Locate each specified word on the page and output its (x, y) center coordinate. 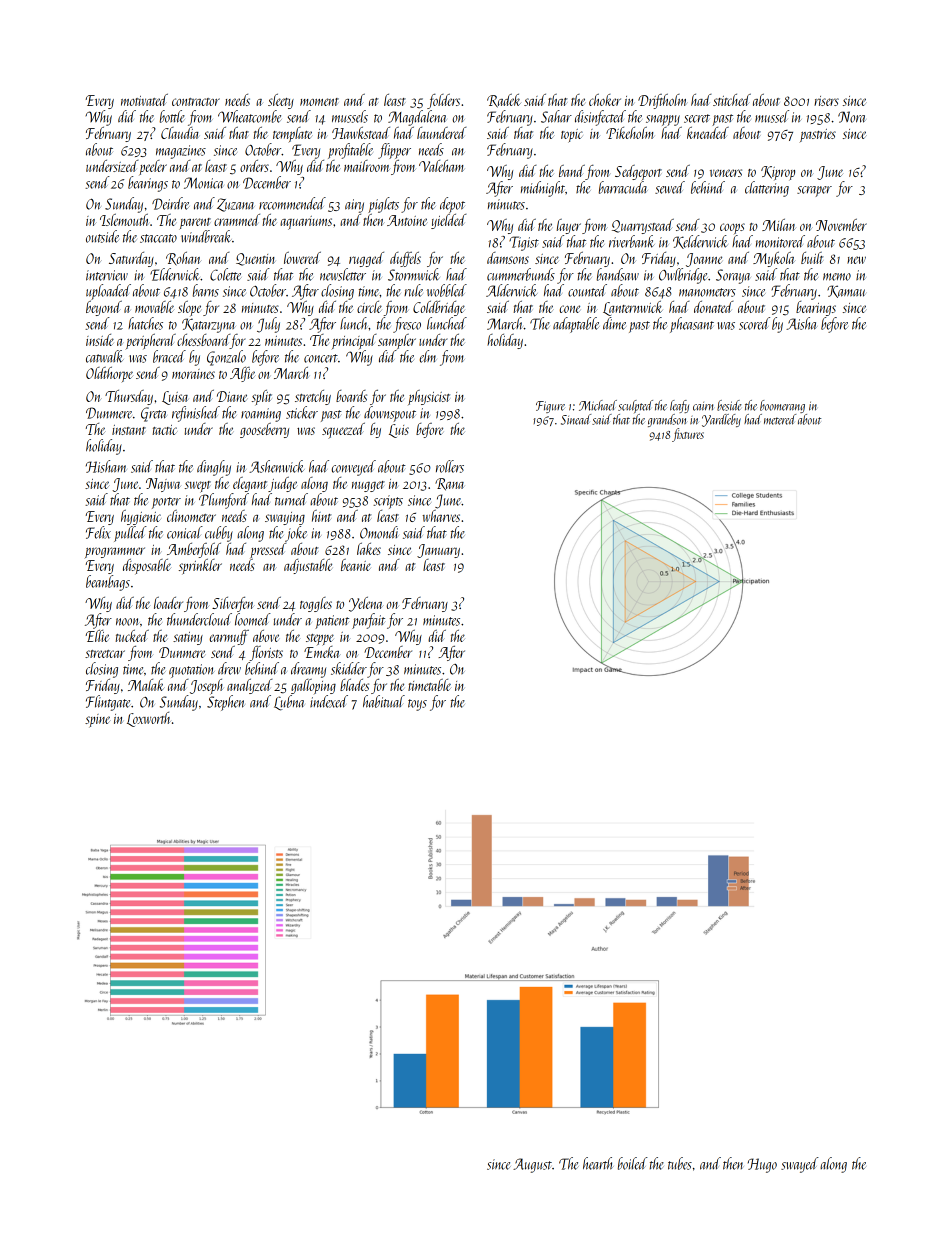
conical (185, 532)
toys (417, 705)
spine (97, 720)
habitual (384, 701)
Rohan (183, 259)
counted (587, 290)
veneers (726, 173)
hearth (598, 1163)
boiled (633, 1163)
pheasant (692, 325)
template (292, 134)
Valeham (441, 166)
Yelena (366, 604)
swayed (800, 1165)
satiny (188, 638)
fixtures (688, 435)
